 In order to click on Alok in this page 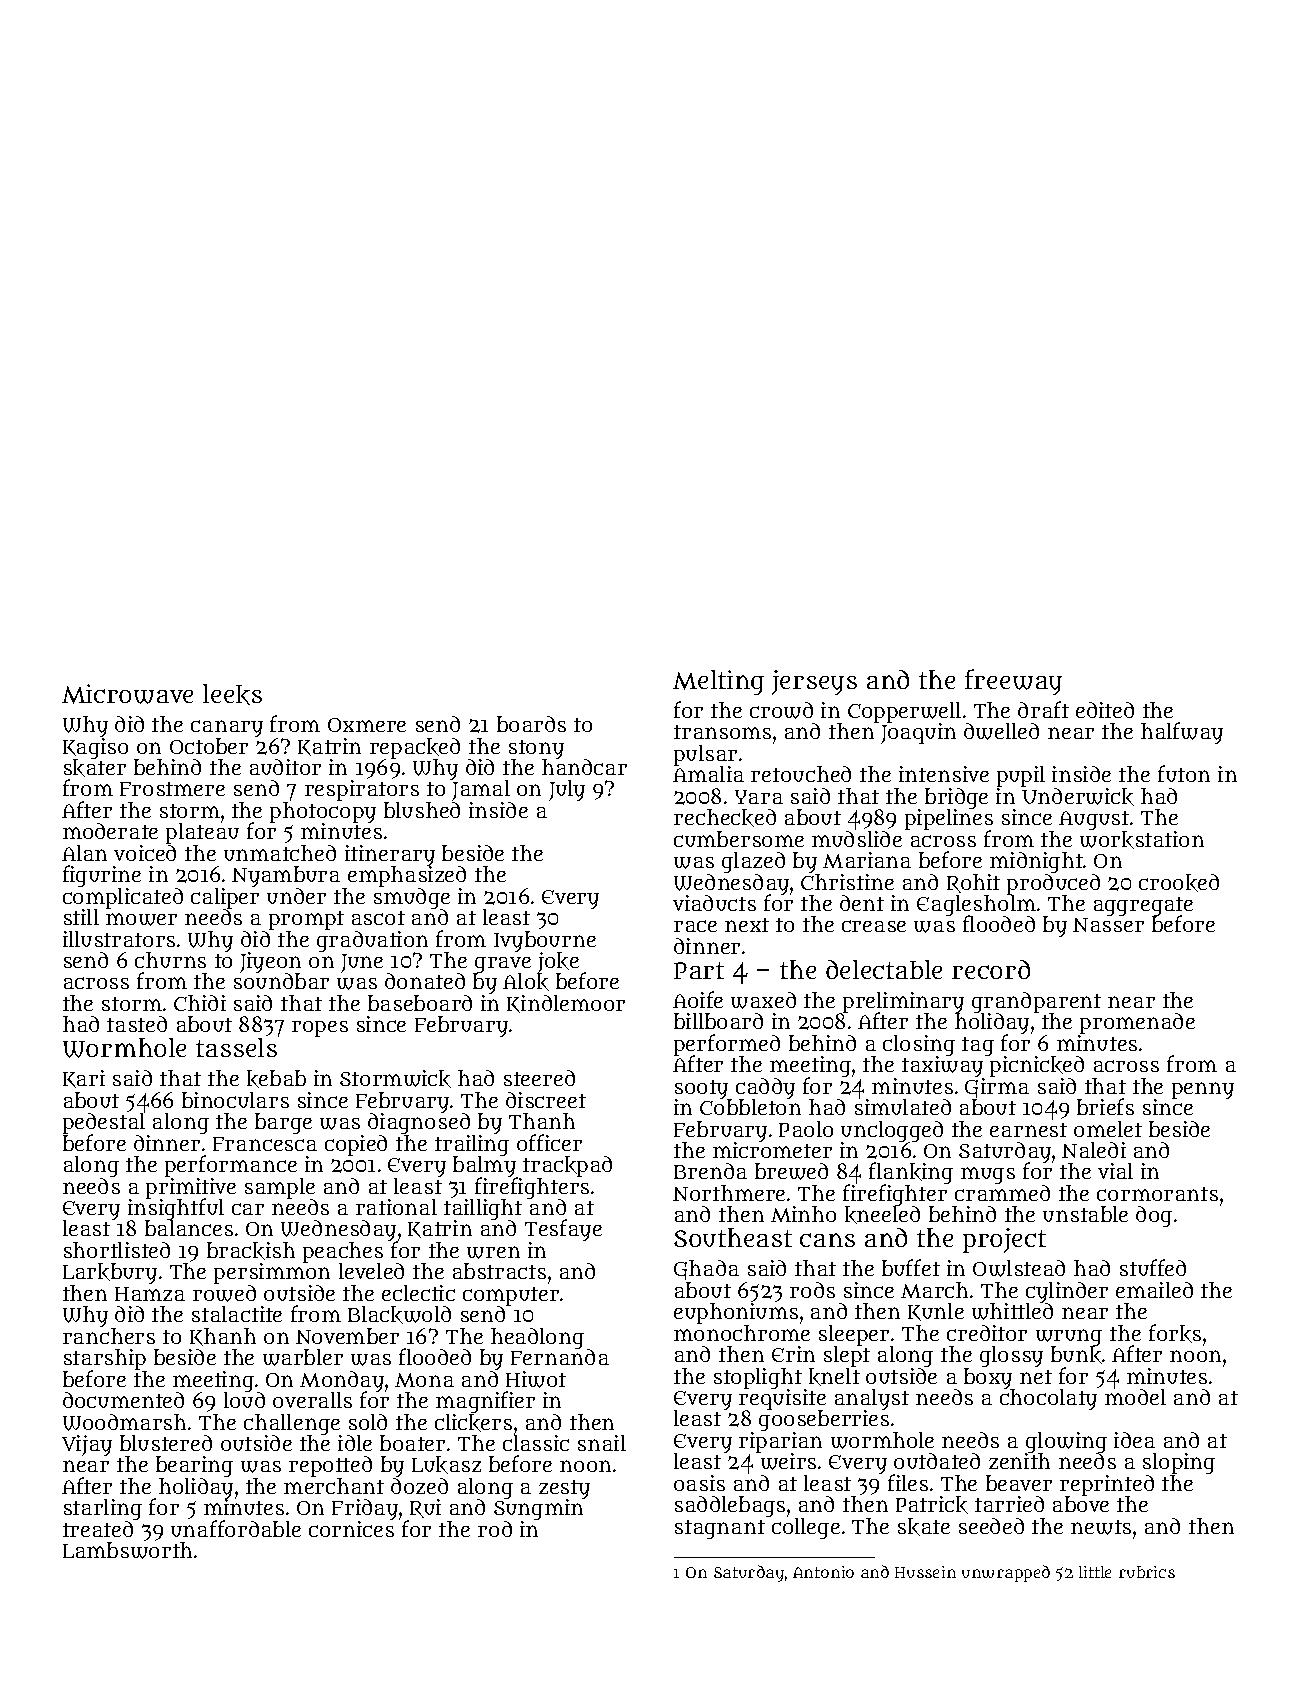, I will do `click(526, 982)`.
